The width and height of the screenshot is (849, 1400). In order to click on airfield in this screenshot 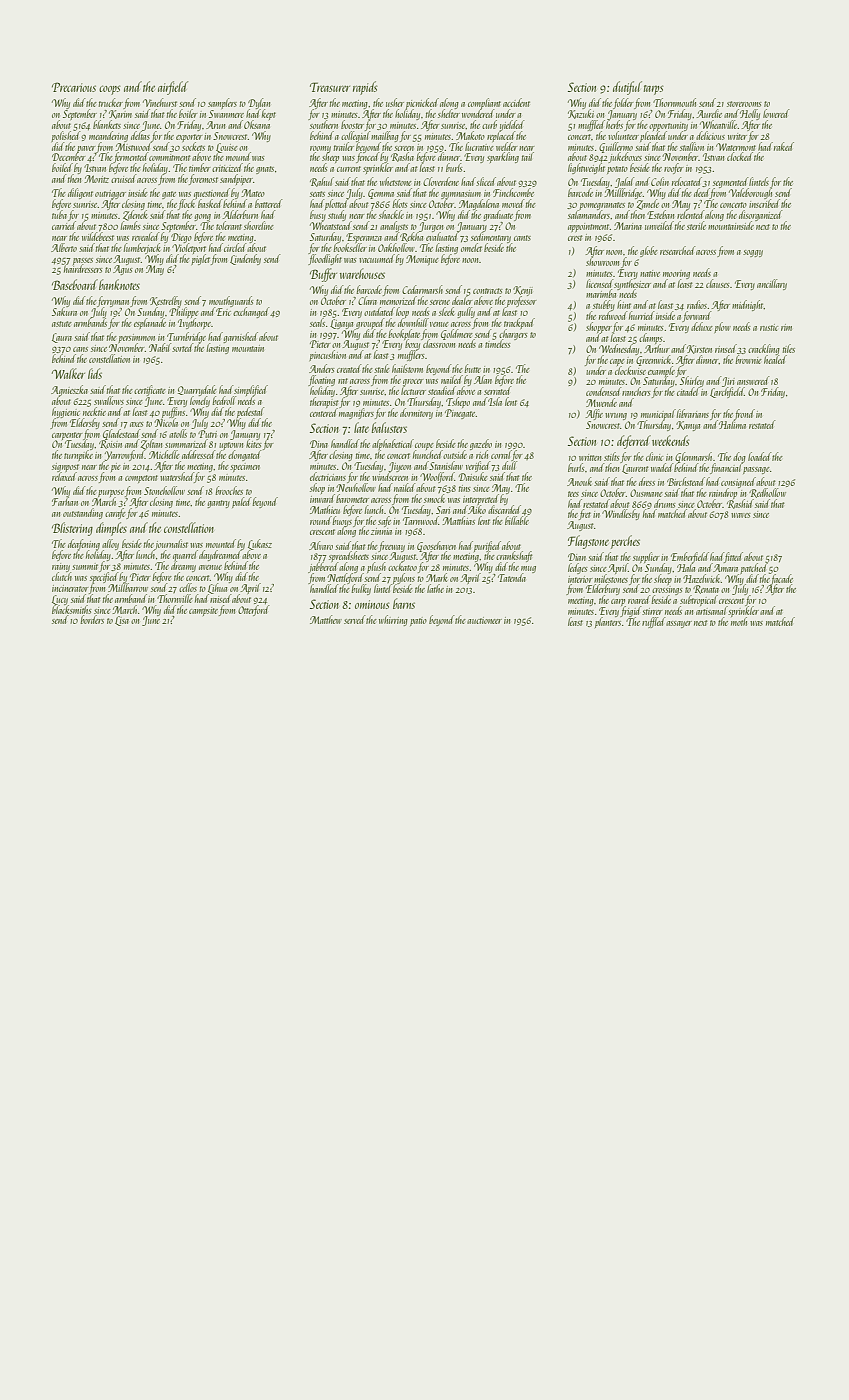, I will do `click(173, 88)`.
